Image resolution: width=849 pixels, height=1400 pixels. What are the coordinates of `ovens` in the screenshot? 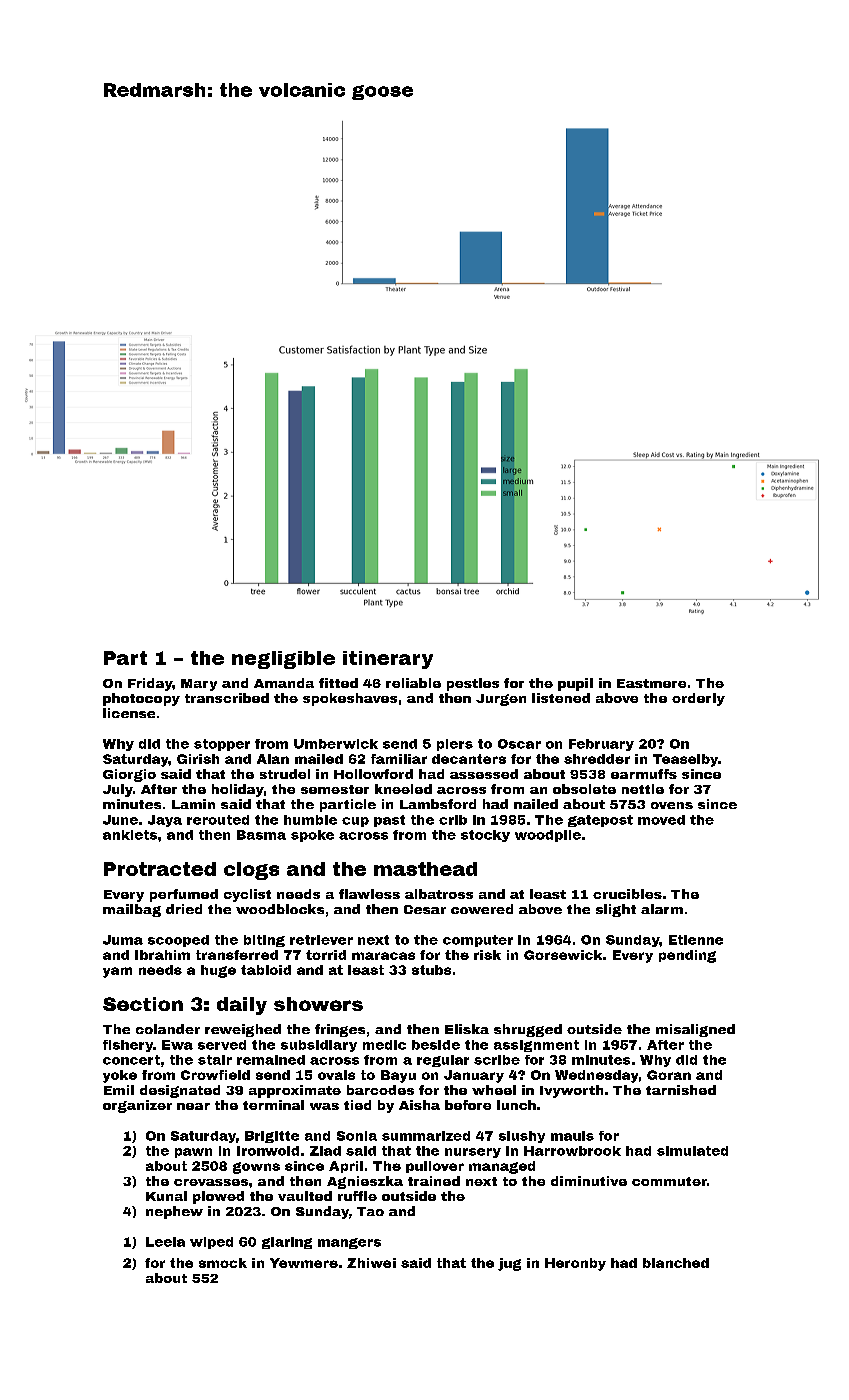 It's located at (672, 805).
